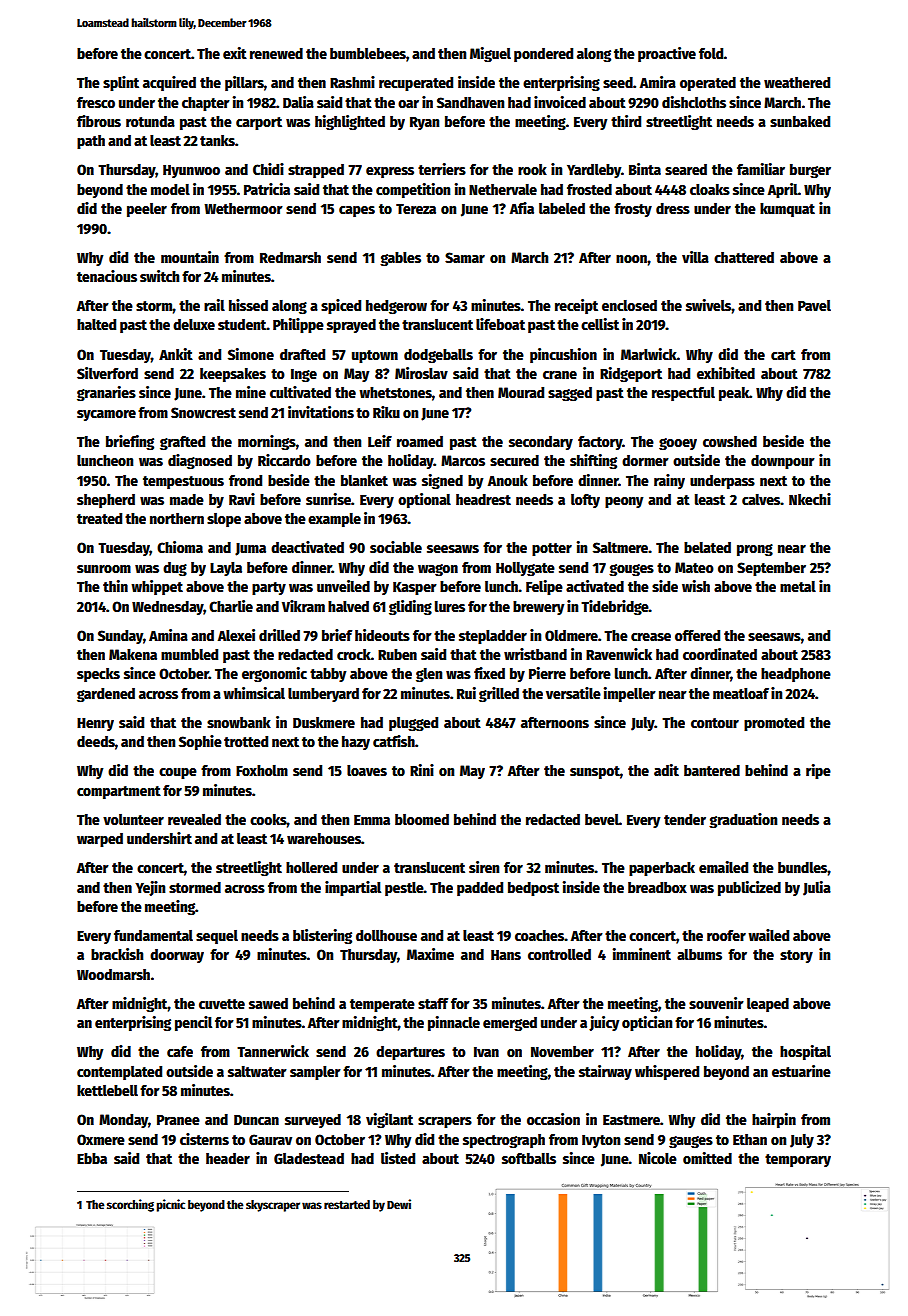 The width and height of the image is (908, 1316). What do you see at coordinates (445, 1122) in the image?
I see `scrapers` at bounding box center [445, 1122].
